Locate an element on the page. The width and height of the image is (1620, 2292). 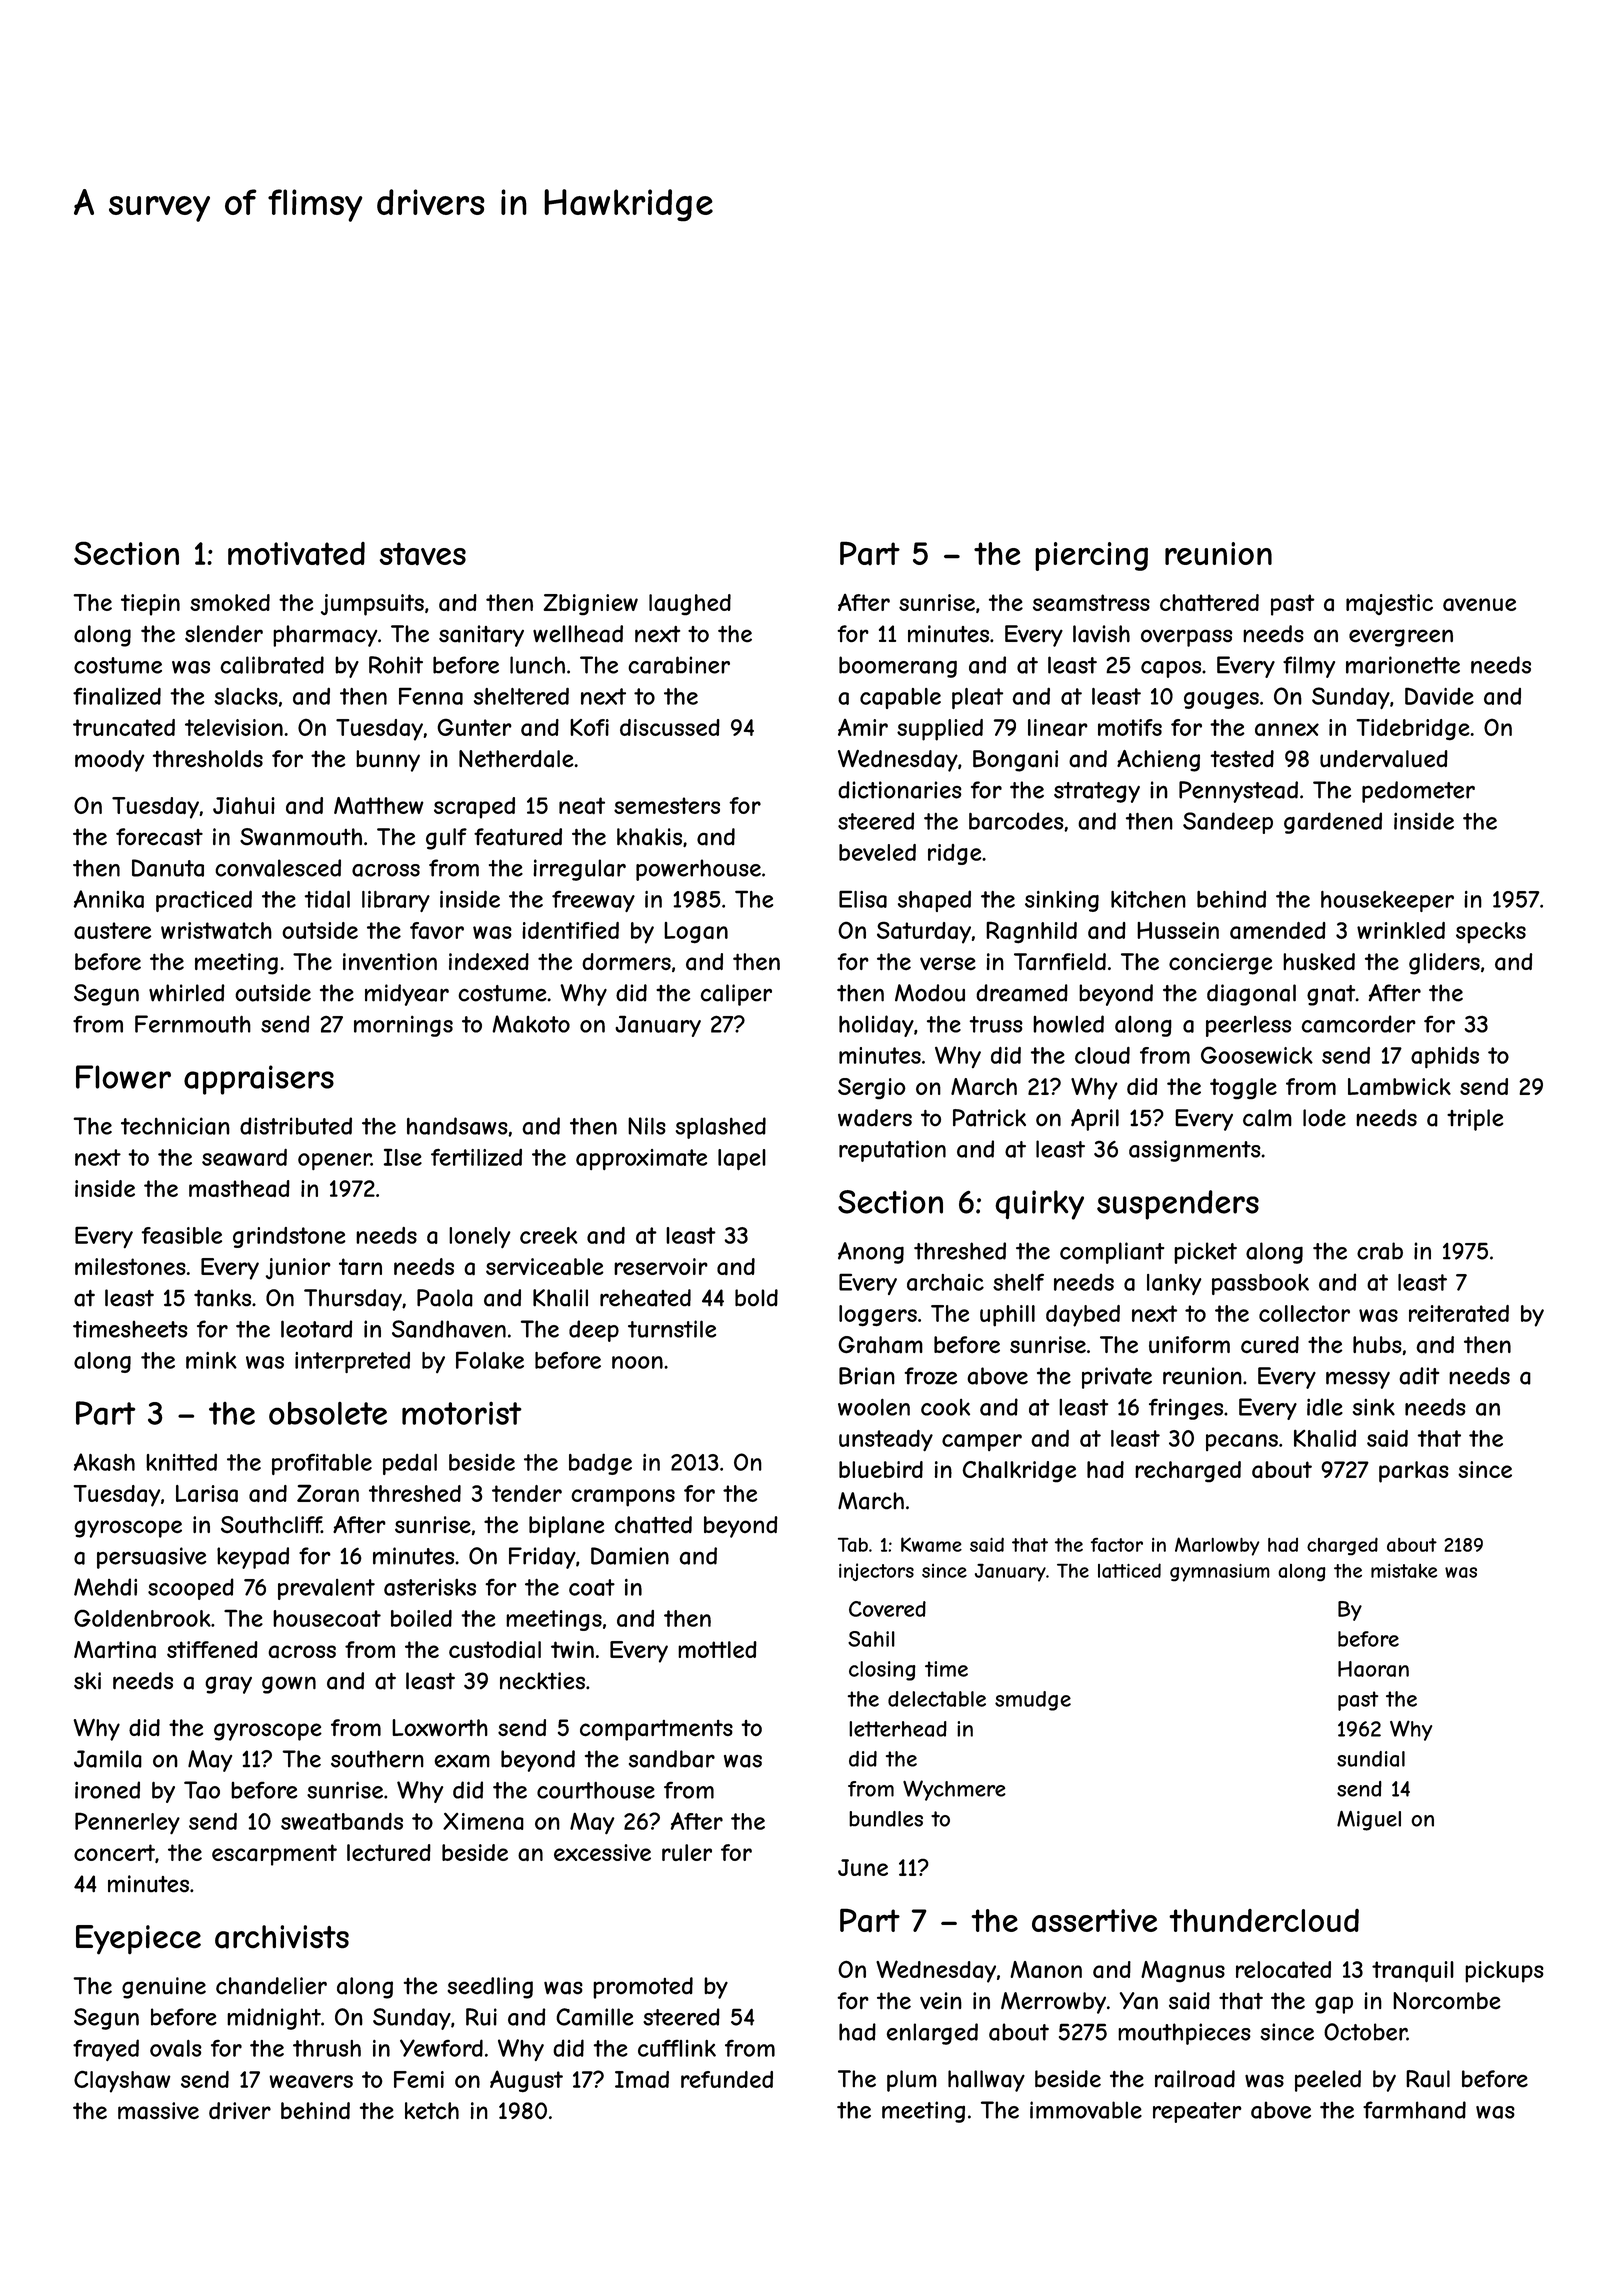
majestic is located at coordinates (1389, 604).
